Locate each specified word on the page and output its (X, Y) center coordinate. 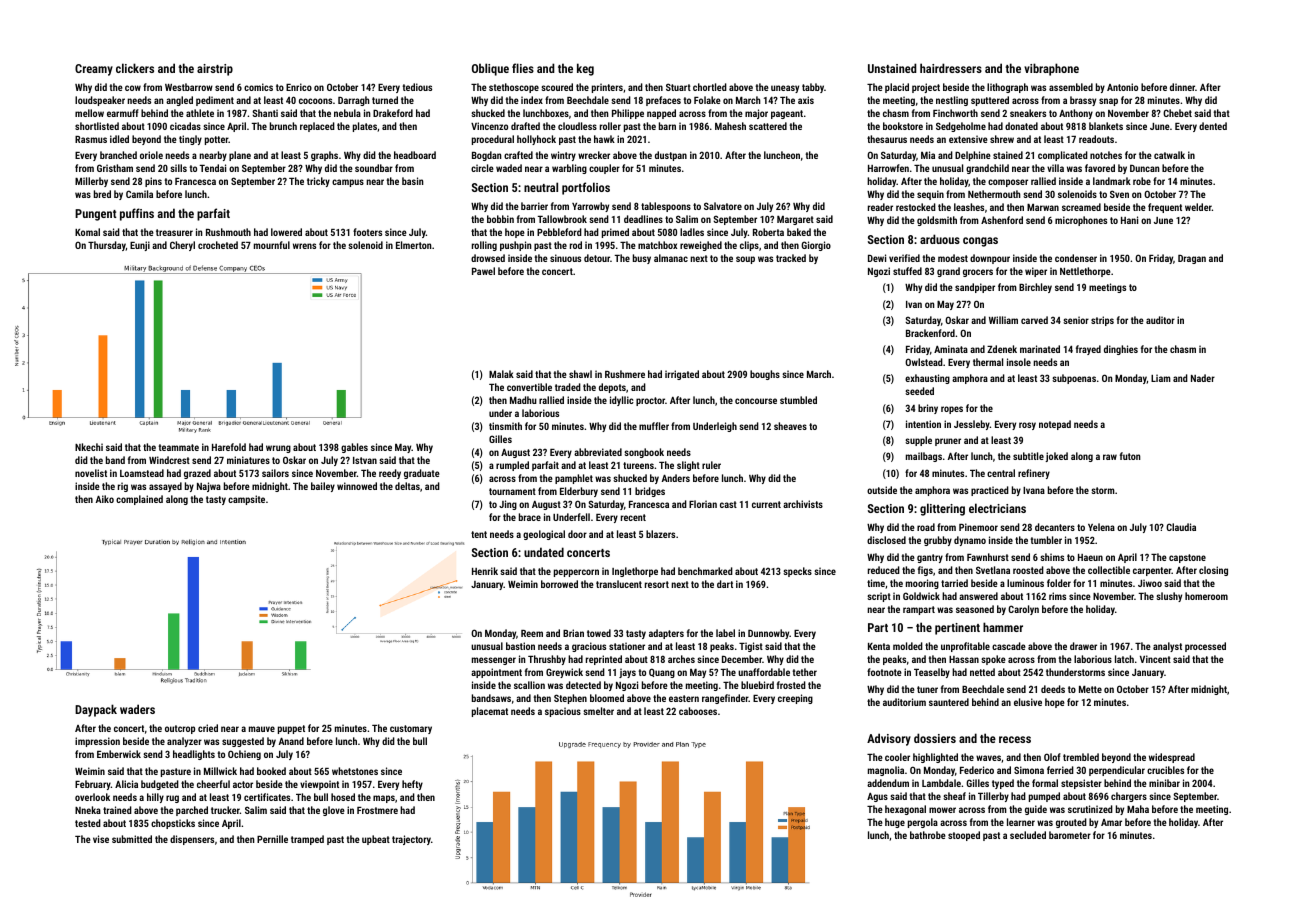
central (1001, 473)
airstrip (215, 70)
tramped (307, 840)
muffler (654, 426)
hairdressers (951, 68)
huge (895, 823)
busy (642, 259)
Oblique (490, 69)
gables (354, 448)
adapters (666, 634)
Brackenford (930, 333)
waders (137, 709)
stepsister (1081, 784)
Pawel (483, 271)
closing (1213, 571)
